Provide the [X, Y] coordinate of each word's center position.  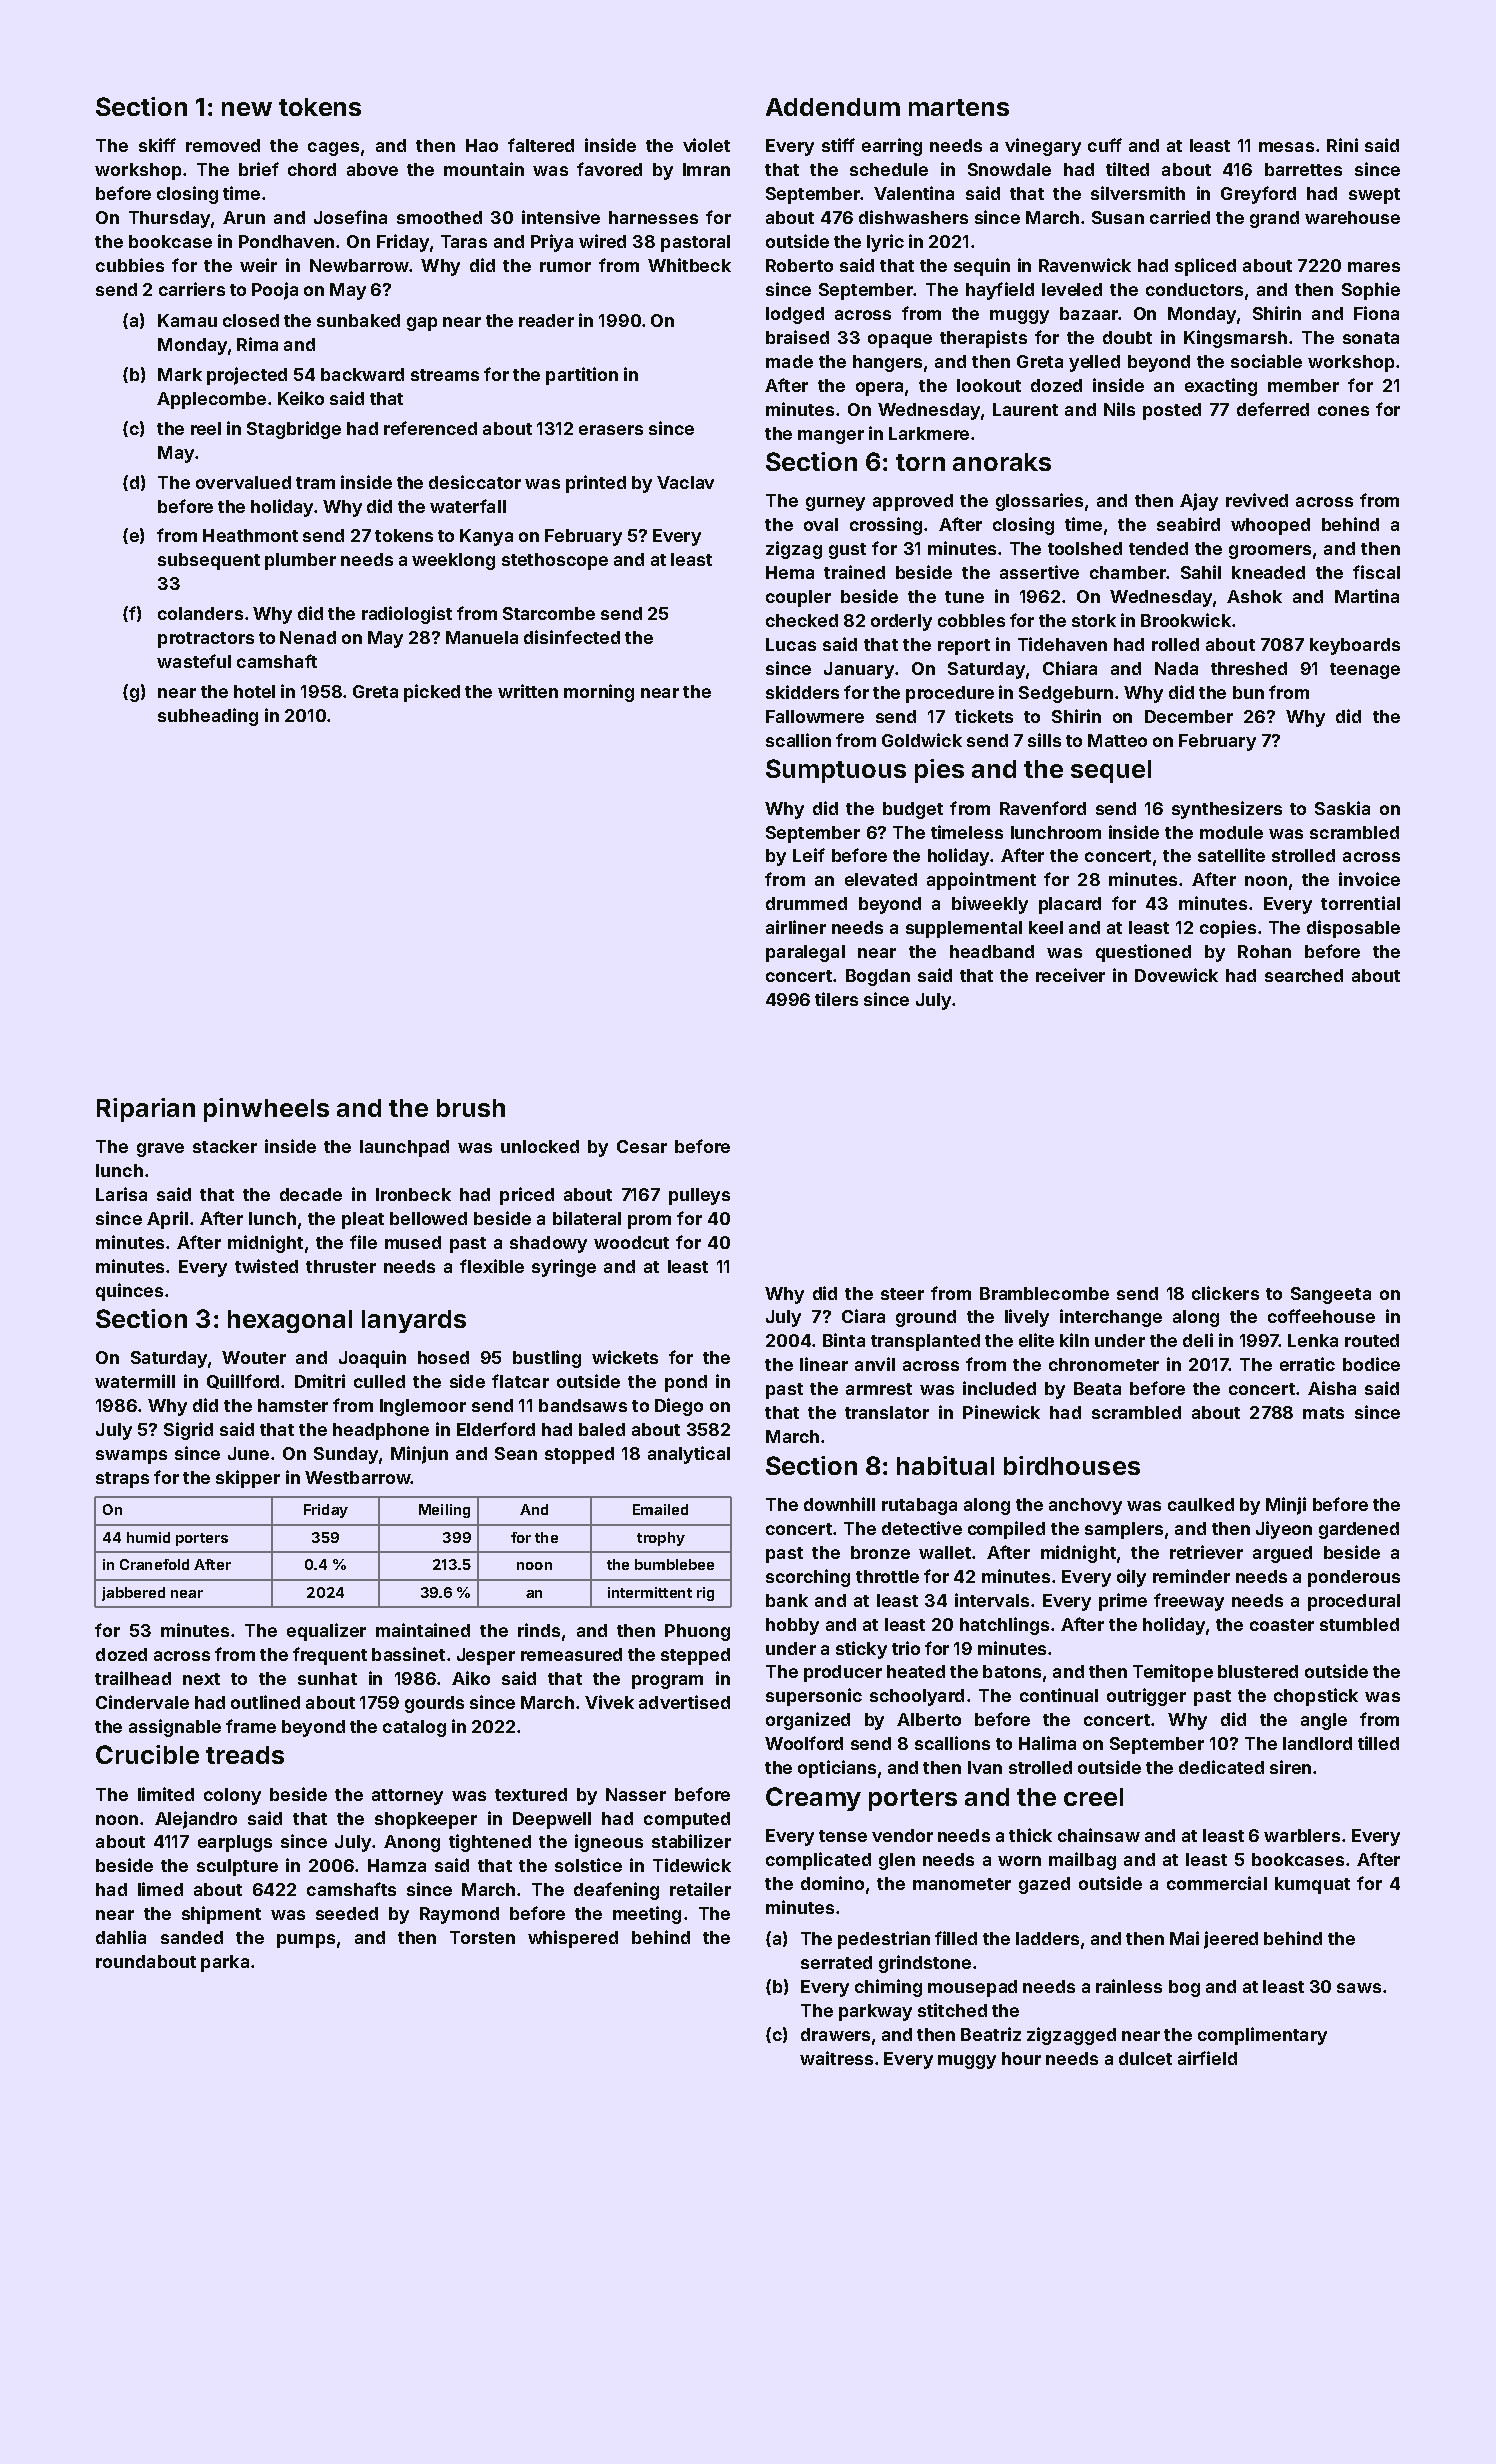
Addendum [833, 107]
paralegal [805, 953]
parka [225, 1963]
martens [959, 107]
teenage [1365, 671]
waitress [836, 2058]
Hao [482, 145]
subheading [208, 717]
